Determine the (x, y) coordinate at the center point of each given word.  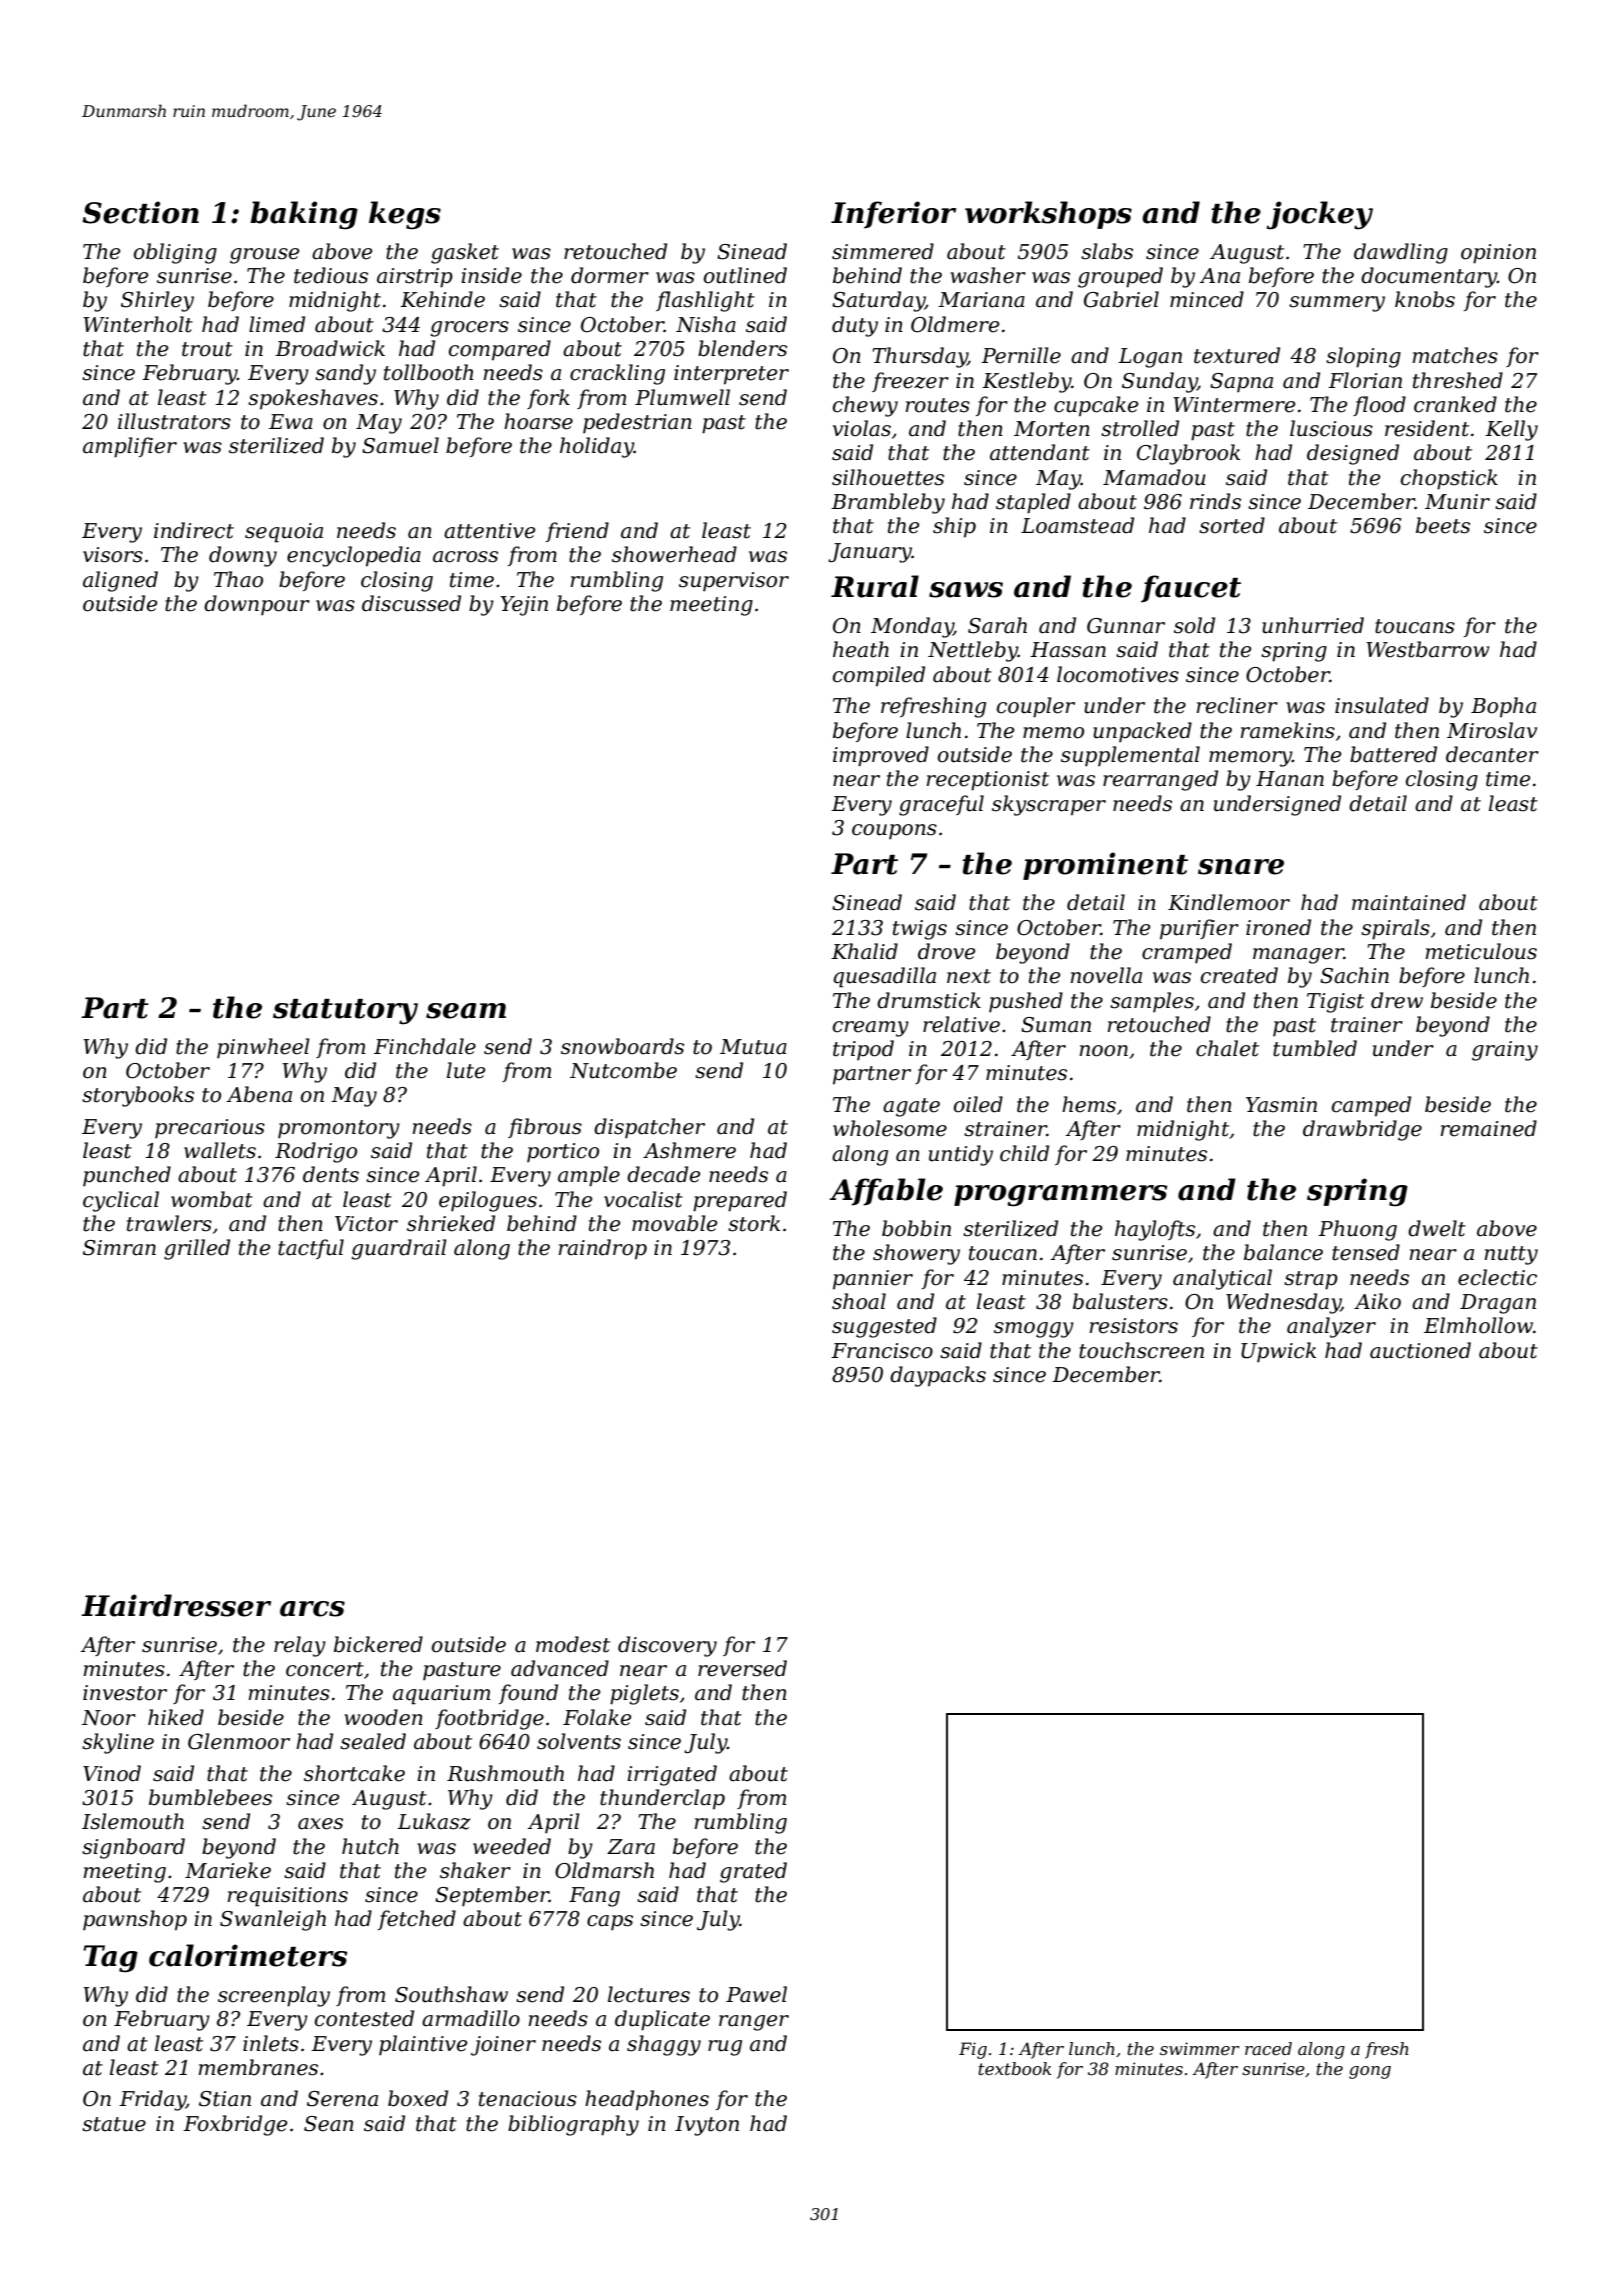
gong (1370, 2072)
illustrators (174, 421)
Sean (329, 2124)
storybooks (138, 1096)
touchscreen (1141, 1350)
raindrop (603, 1249)
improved (881, 756)
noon (1104, 1051)
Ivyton (707, 2126)
